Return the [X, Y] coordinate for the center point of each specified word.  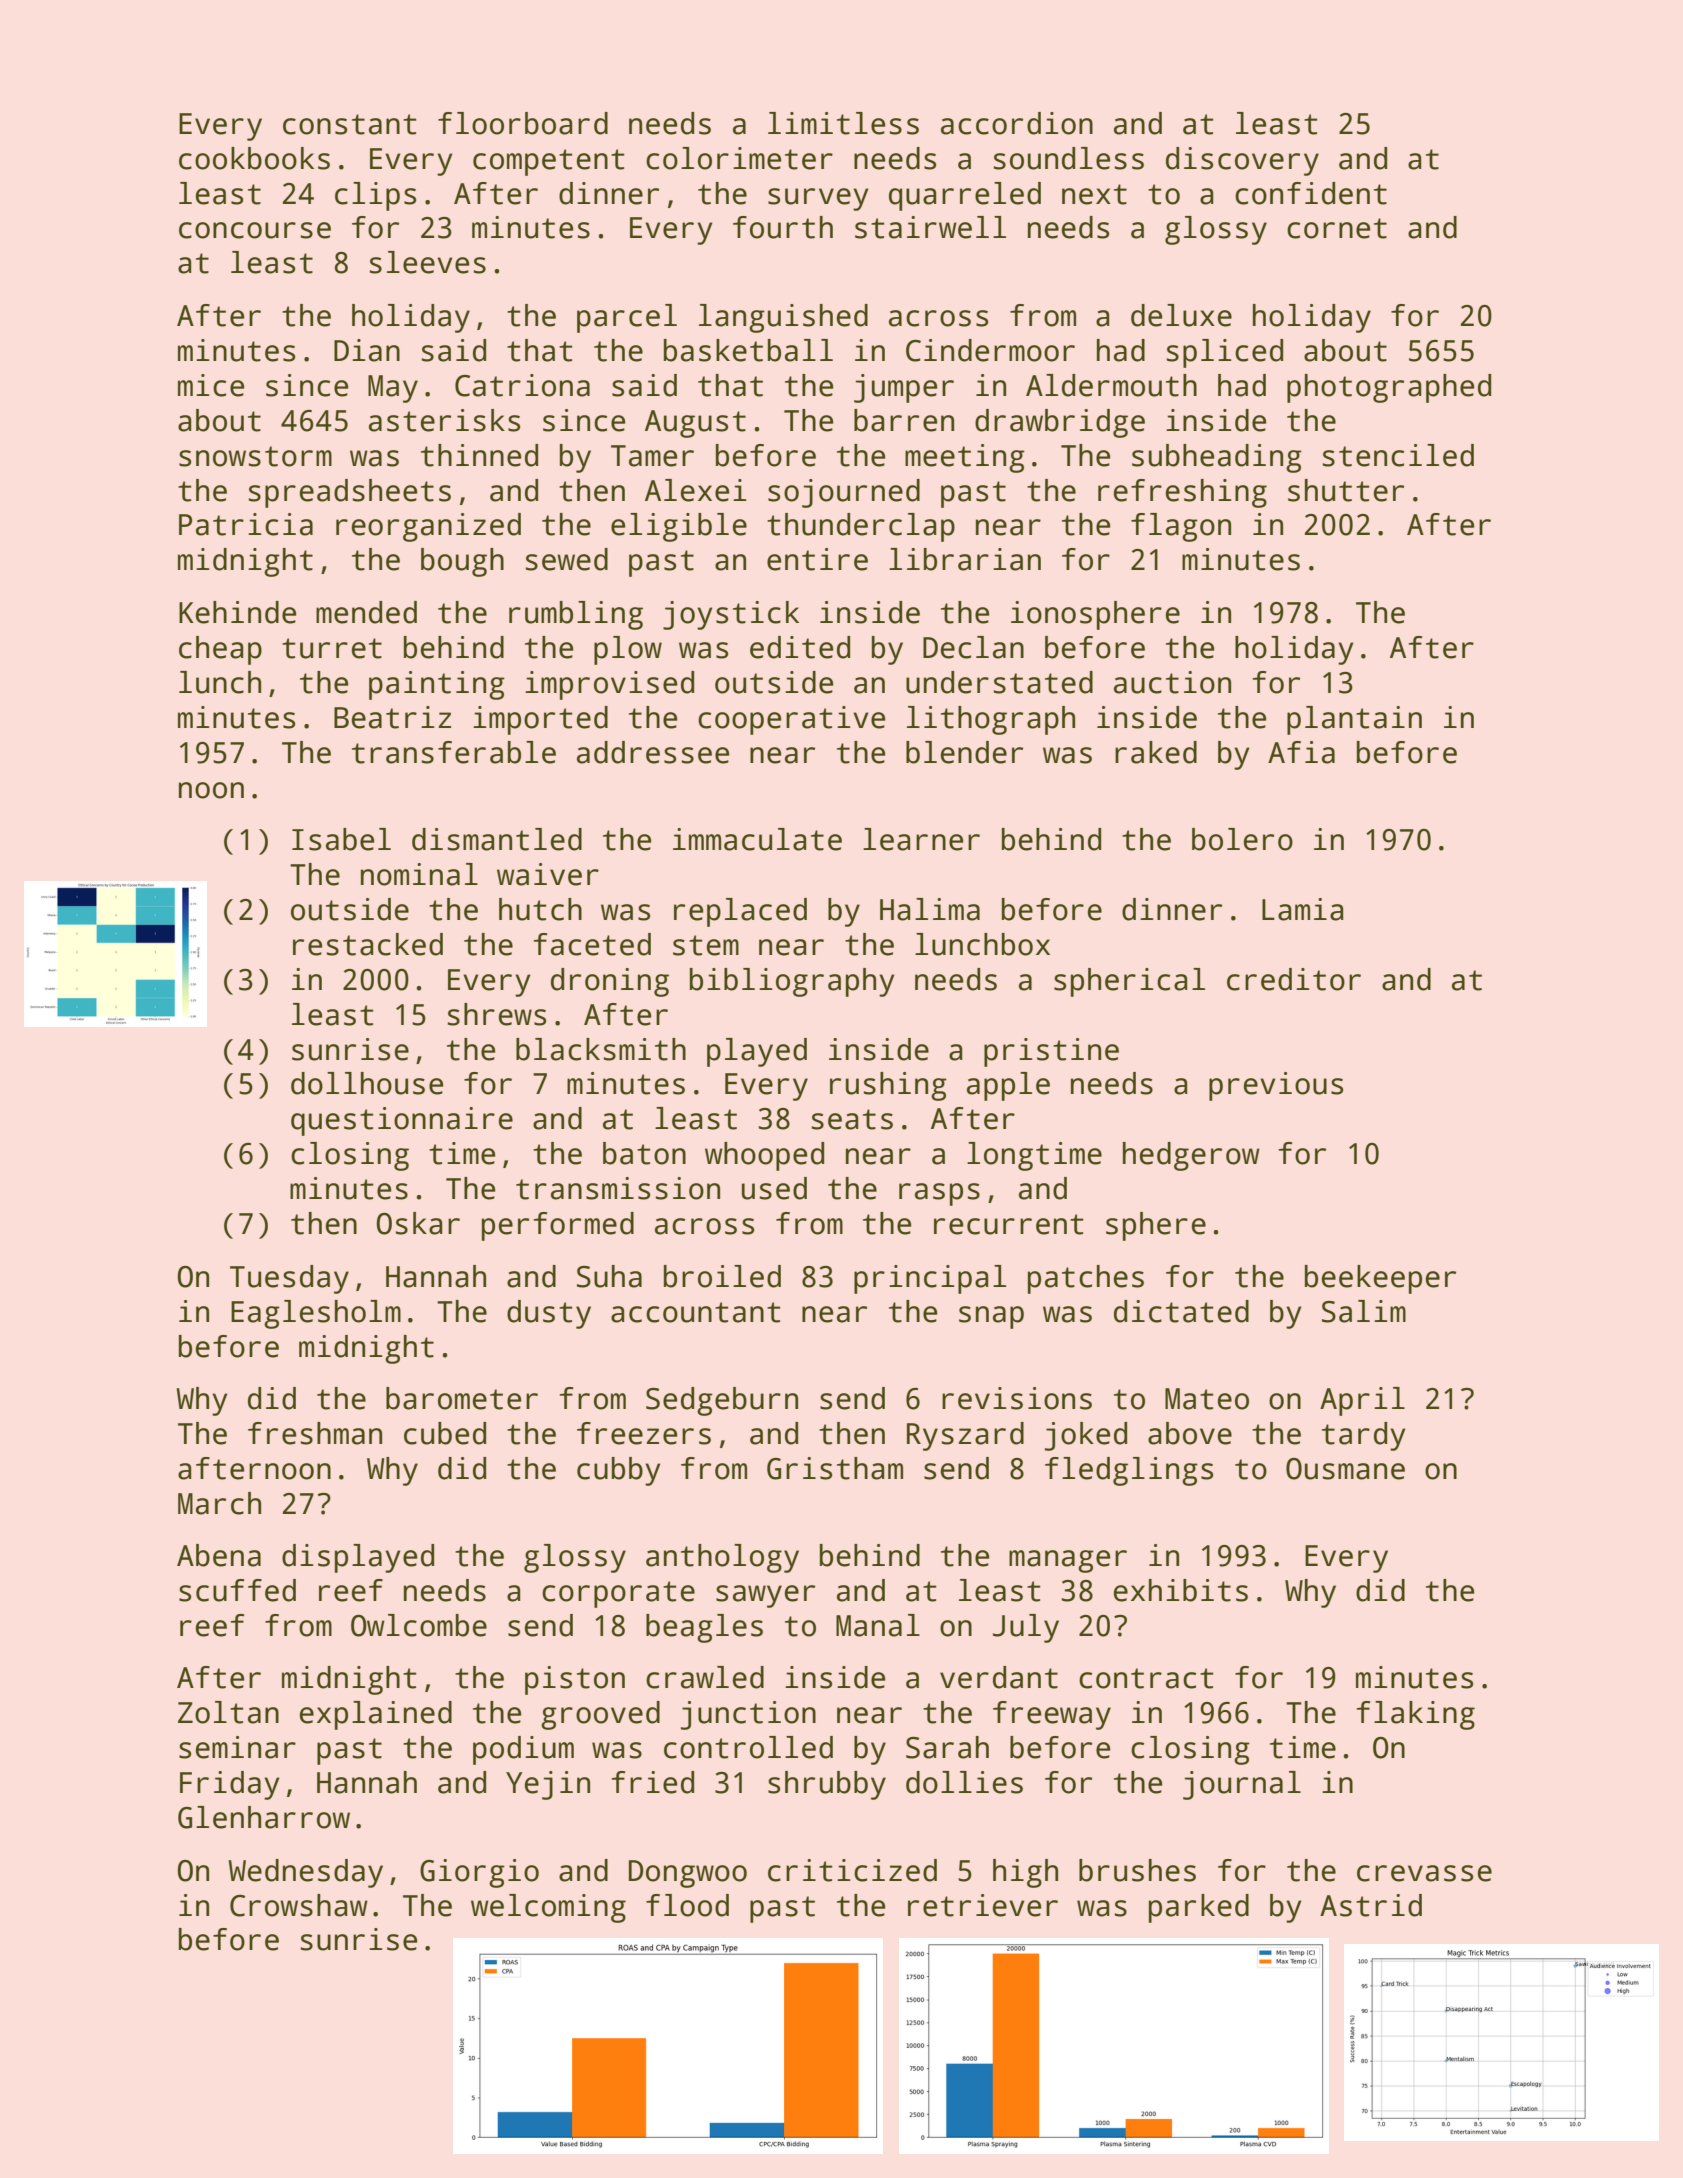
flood [687, 1905]
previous [1276, 1086]
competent [548, 162]
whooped [764, 1156]
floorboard [523, 123]
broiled [722, 1276]
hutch [540, 909]
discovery [1242, 161]
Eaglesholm [316, 1314]
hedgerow [1191, 1156]
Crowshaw [299, 1905]
